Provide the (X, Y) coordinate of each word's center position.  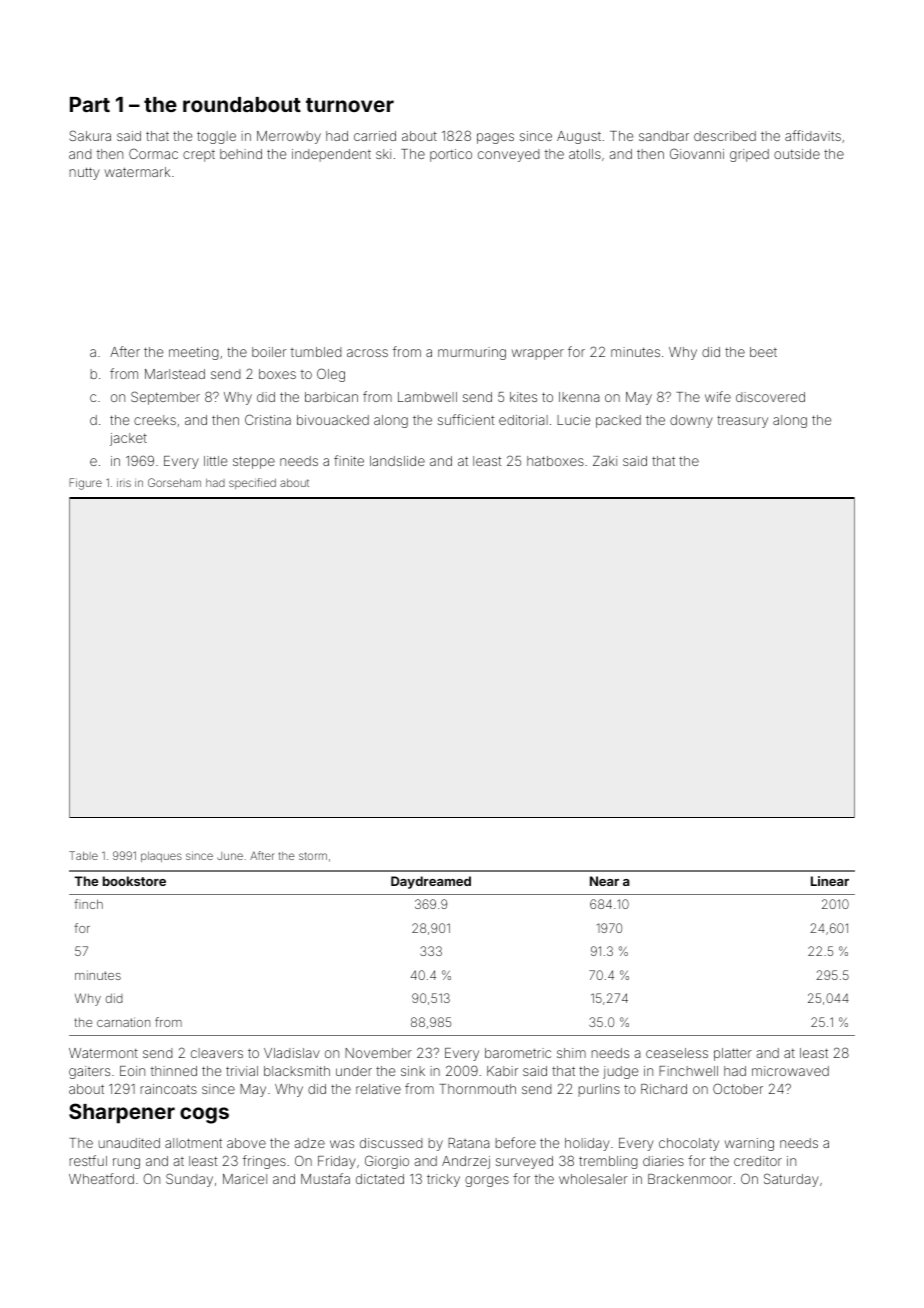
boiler (269, 352)
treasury (742, 422)
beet (763, 352)
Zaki (605, 461)
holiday (587, 1144)
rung (126, 1163)
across (367, 353)
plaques (161, 857)
